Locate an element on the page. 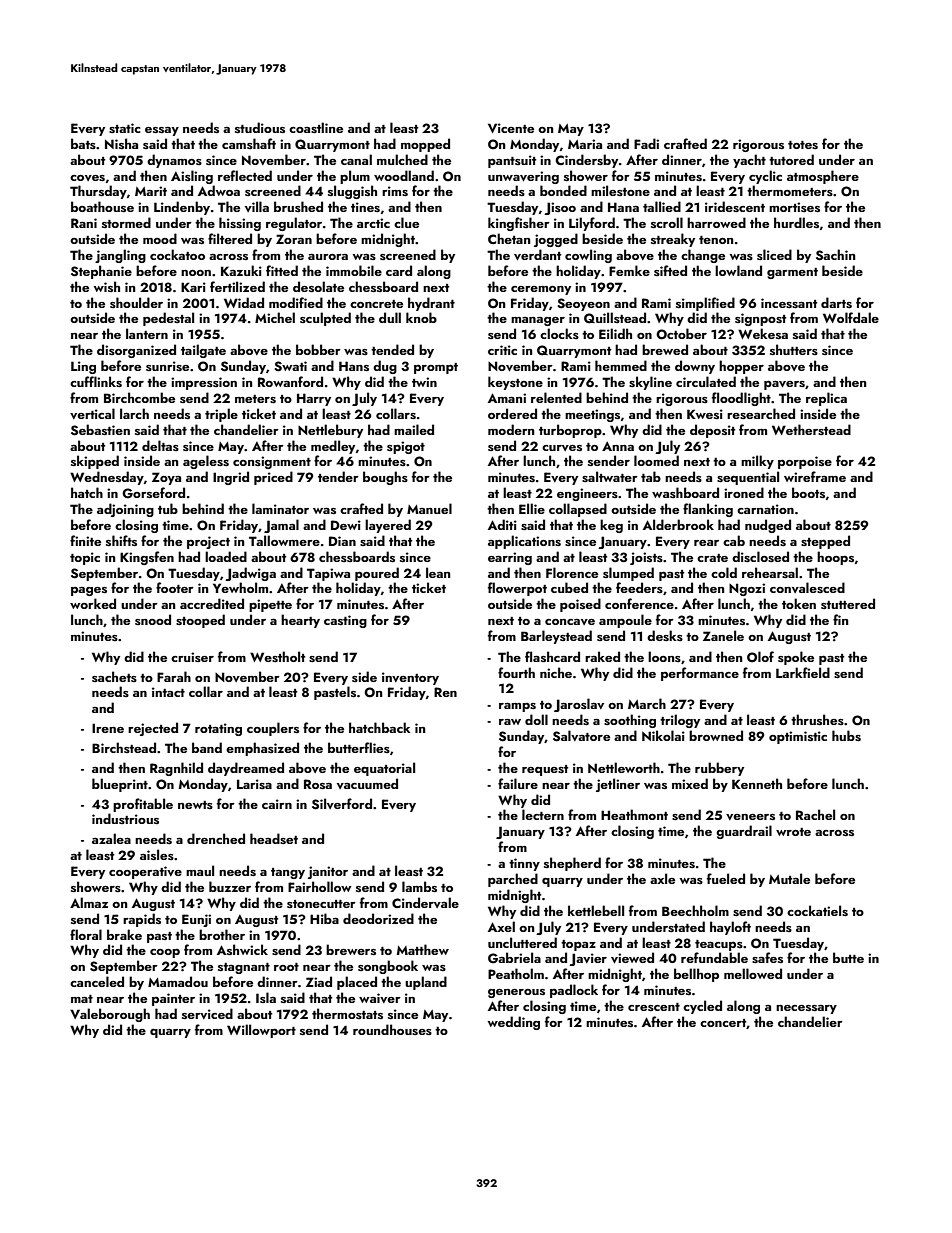 This page has height=1233, width=952. Willowport is located at coordinates (261, 1031).
